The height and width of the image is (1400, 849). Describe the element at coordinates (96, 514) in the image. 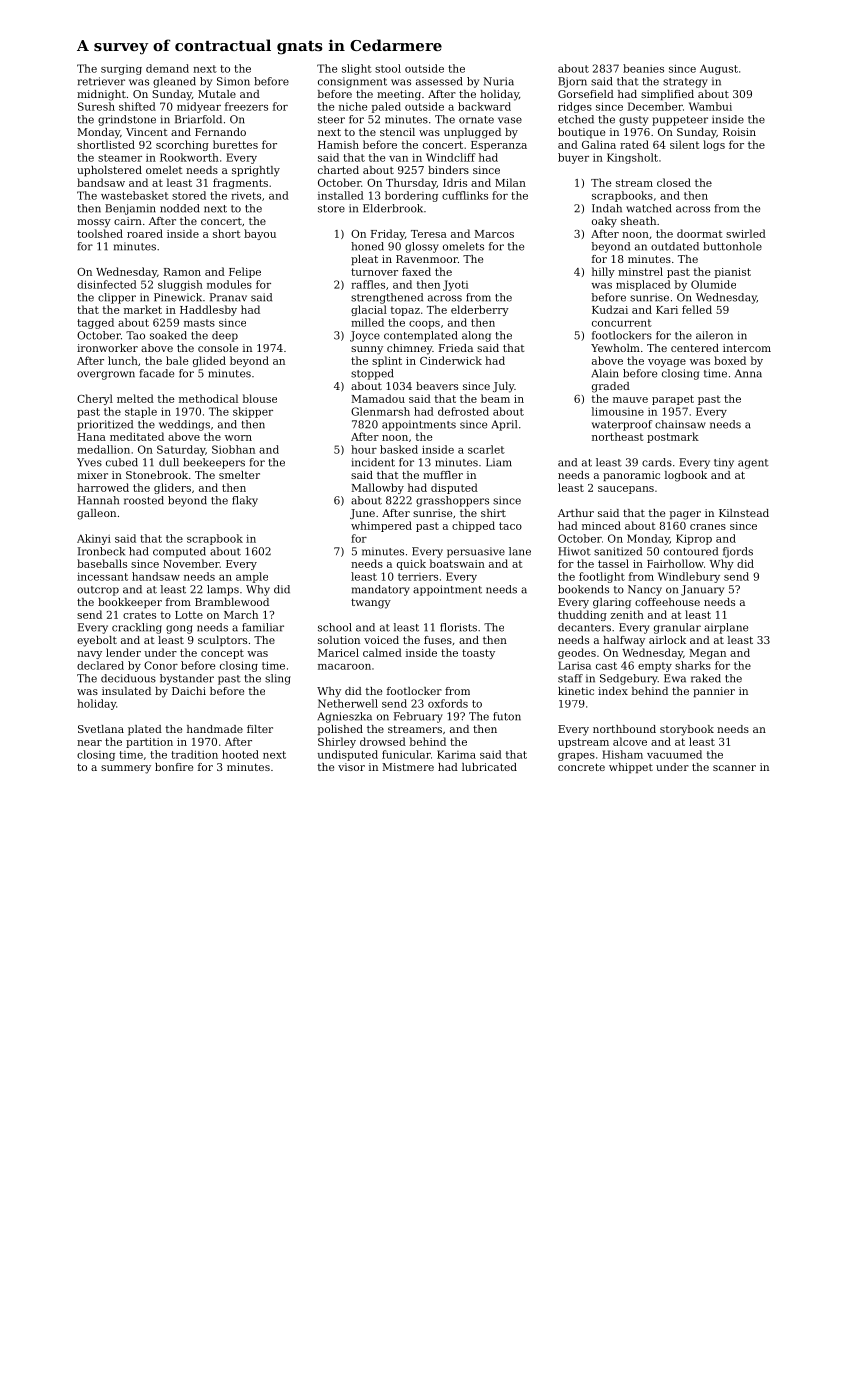

I see `galleon` at that location.
